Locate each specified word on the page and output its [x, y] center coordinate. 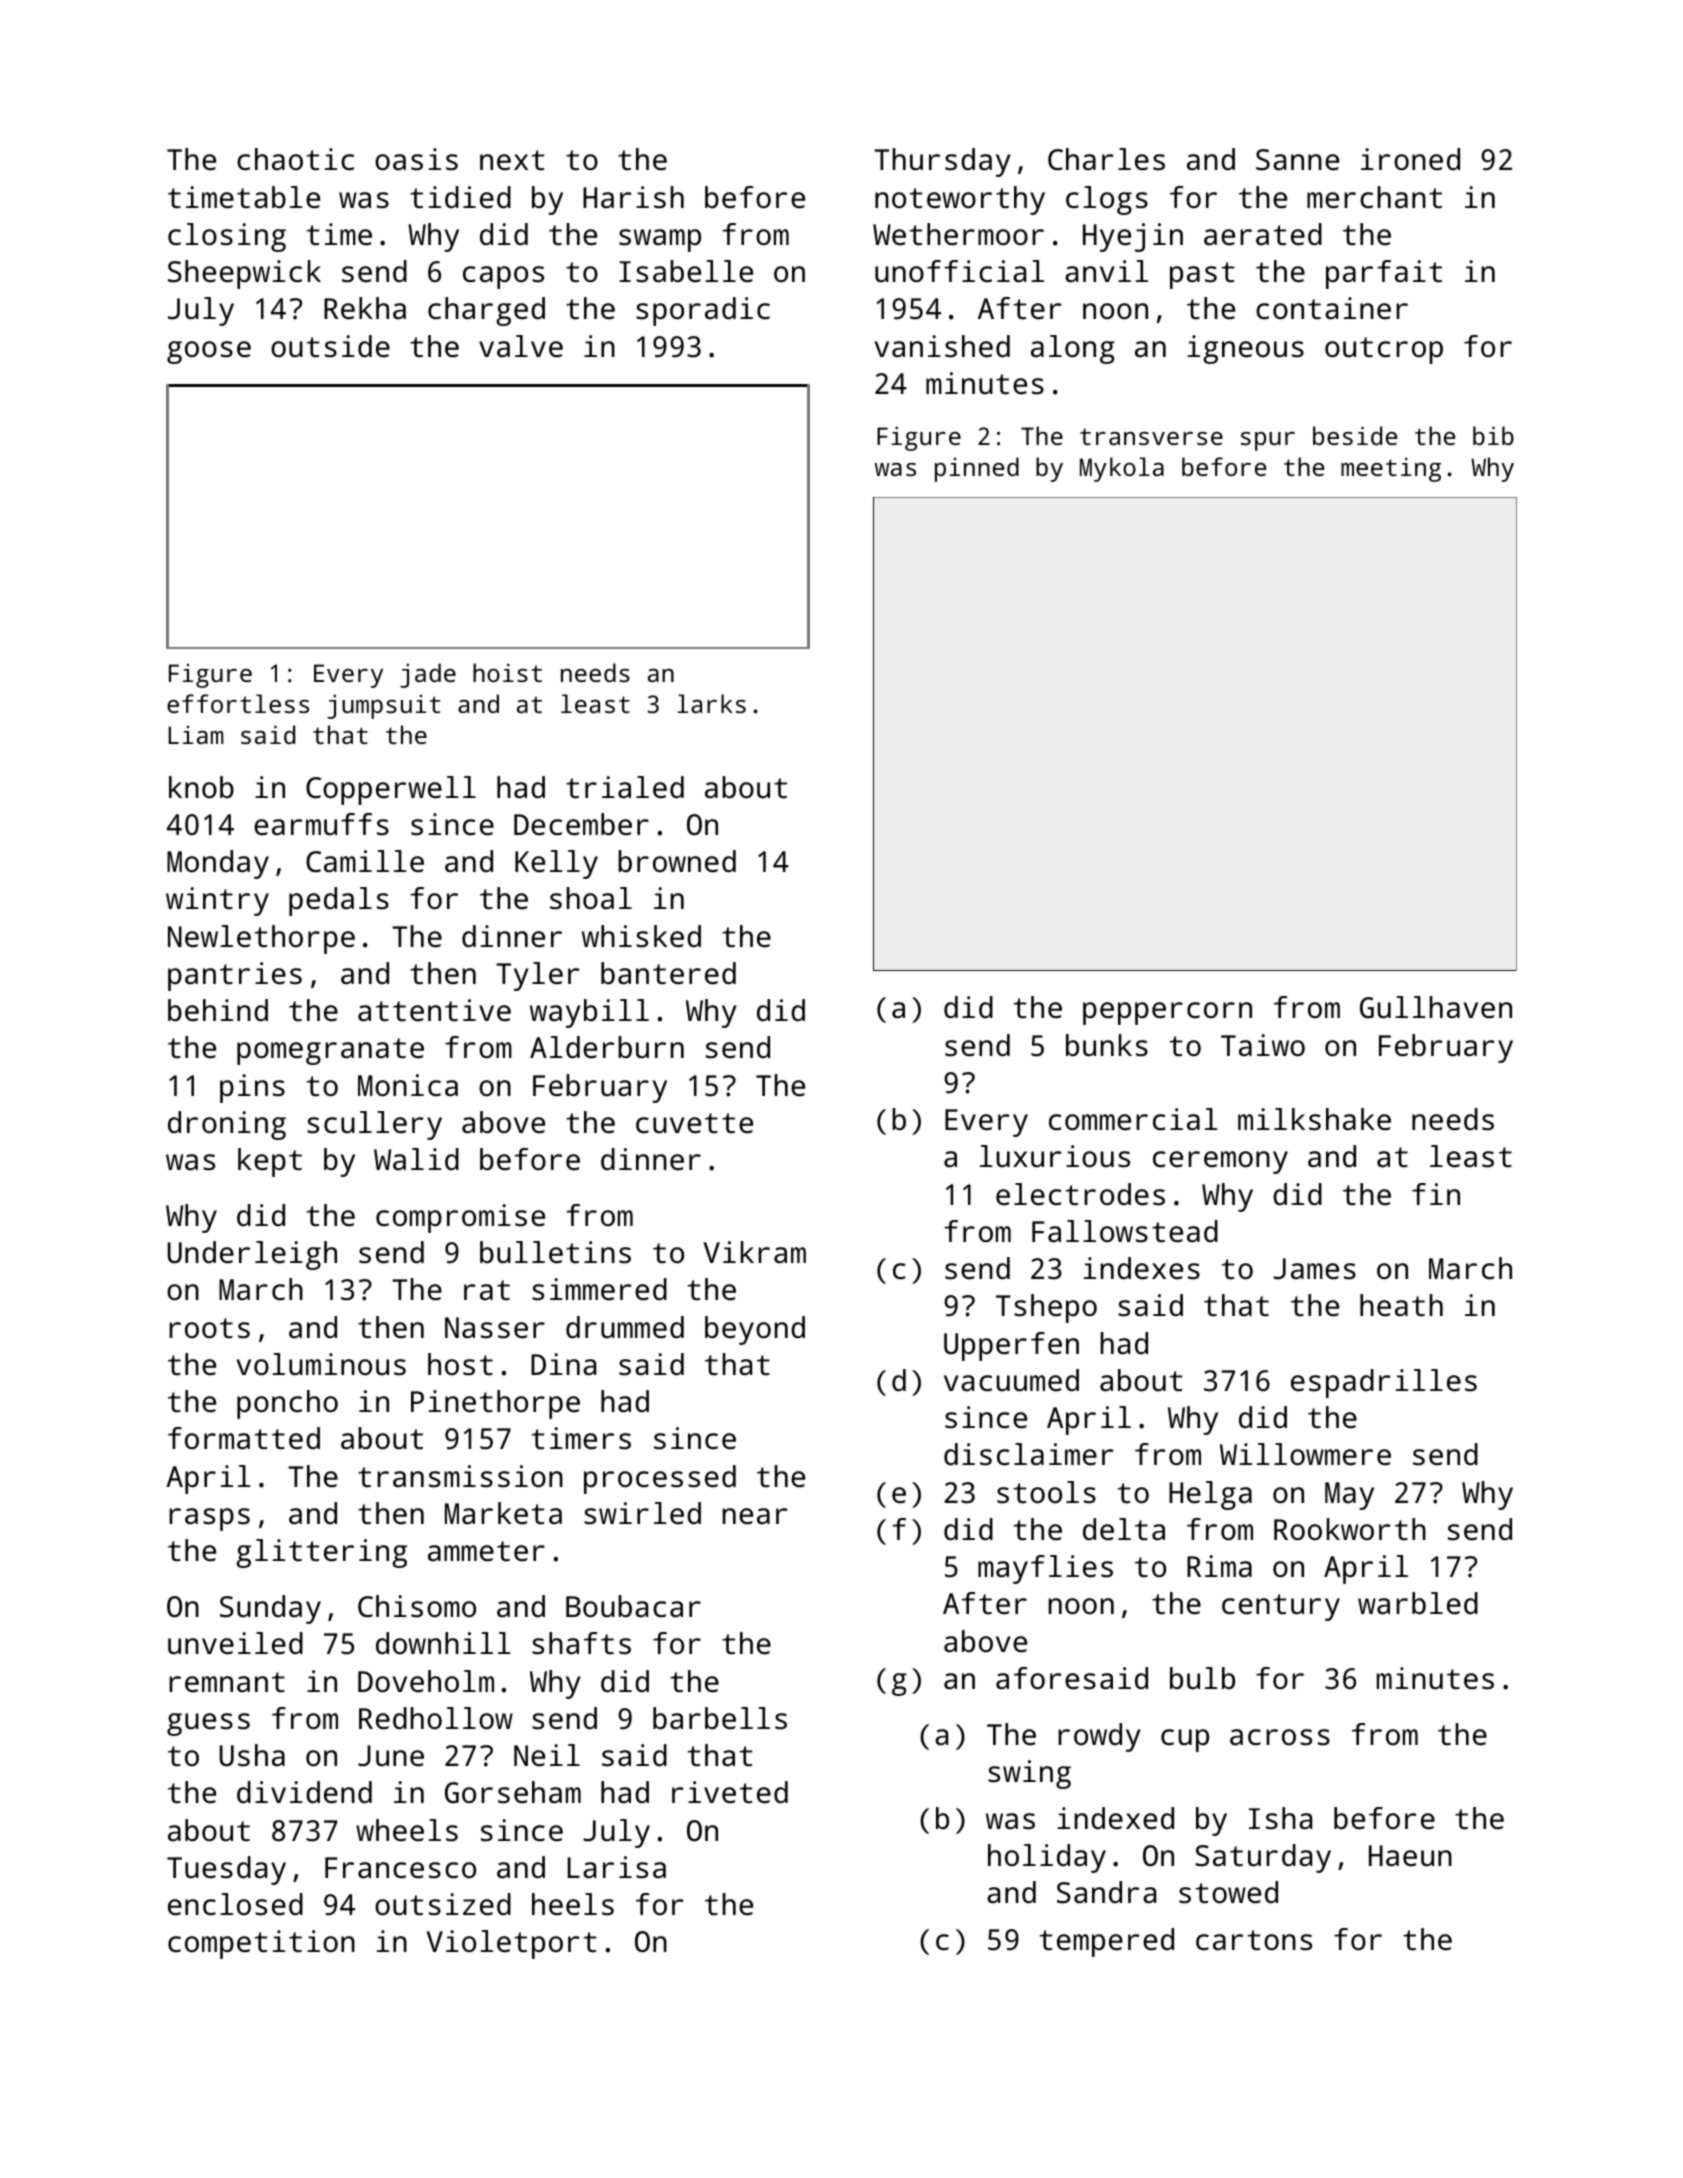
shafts [581, 1643]
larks [711, 703]
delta [1124, 1529]
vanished [942, 346]
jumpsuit [383, 706]
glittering [321, 1553]
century [1281, 1607]
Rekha [365, 308]
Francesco [400, 1868]
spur [1268, 441]
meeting [1391, 469]
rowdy [1099, 1737]
